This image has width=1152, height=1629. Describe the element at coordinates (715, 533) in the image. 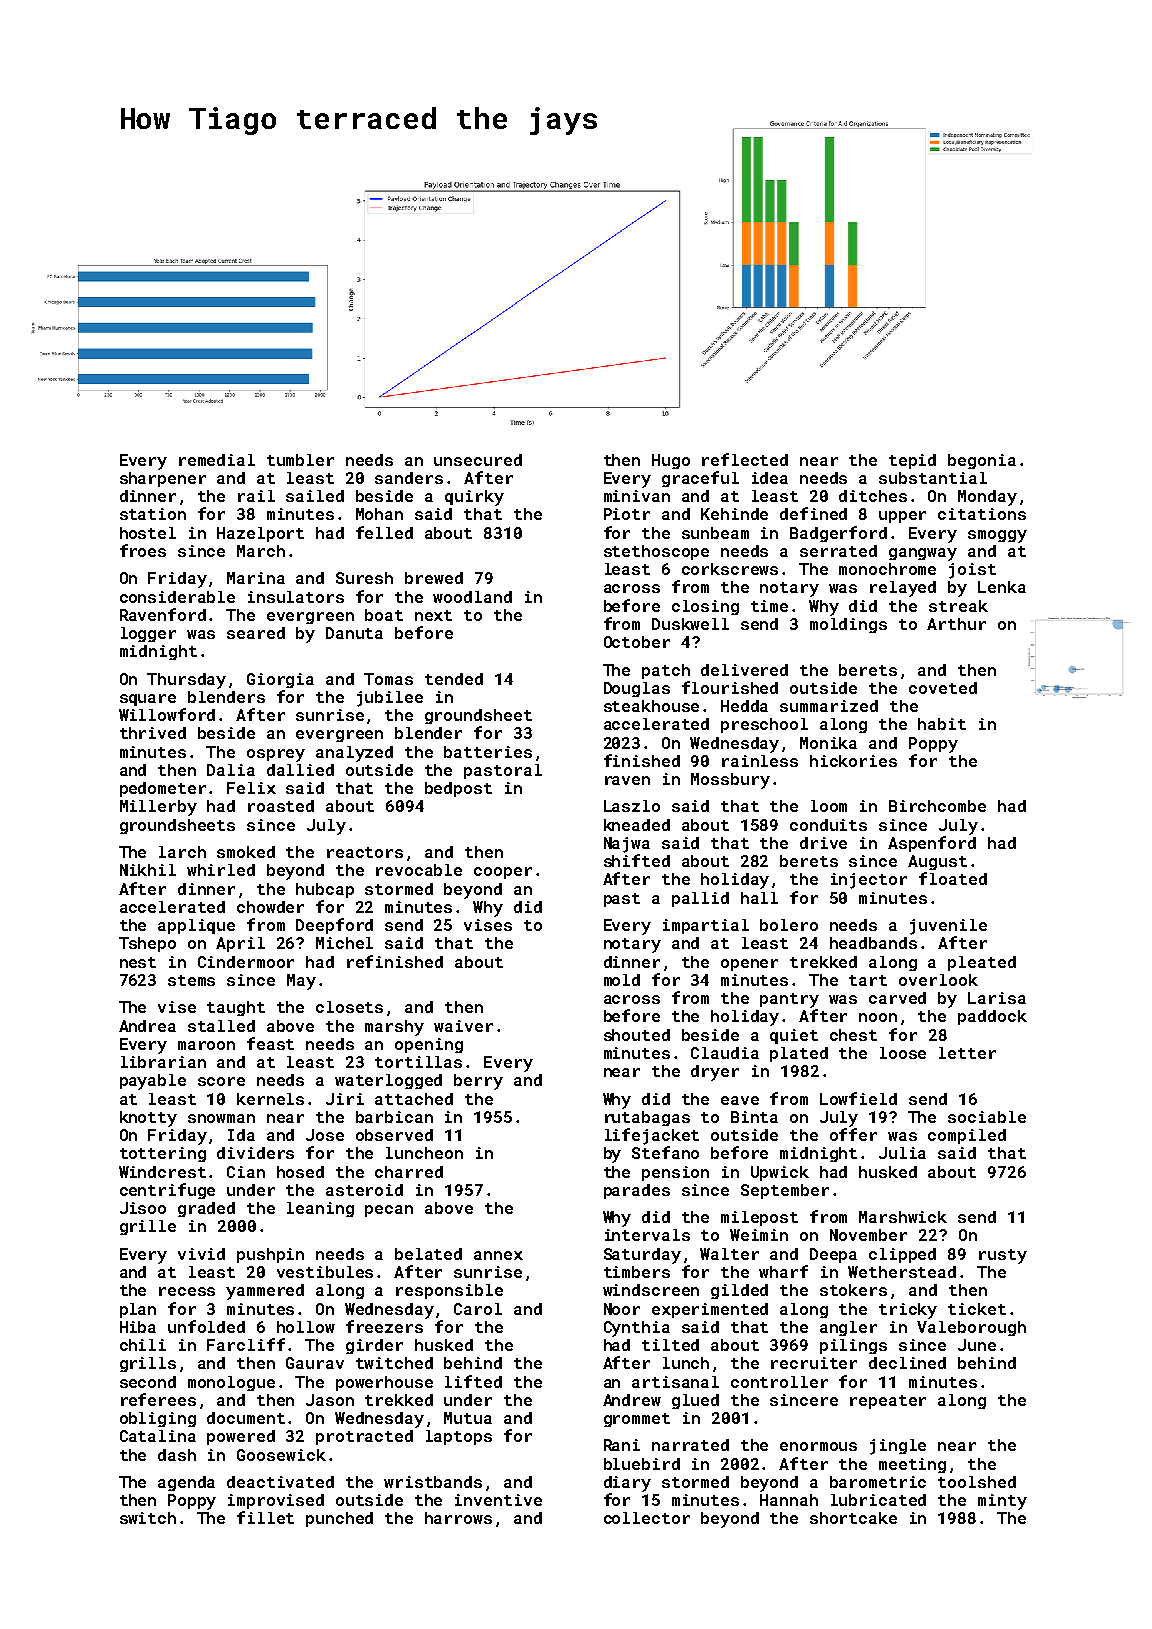

I see `sunbeam` at that location.
